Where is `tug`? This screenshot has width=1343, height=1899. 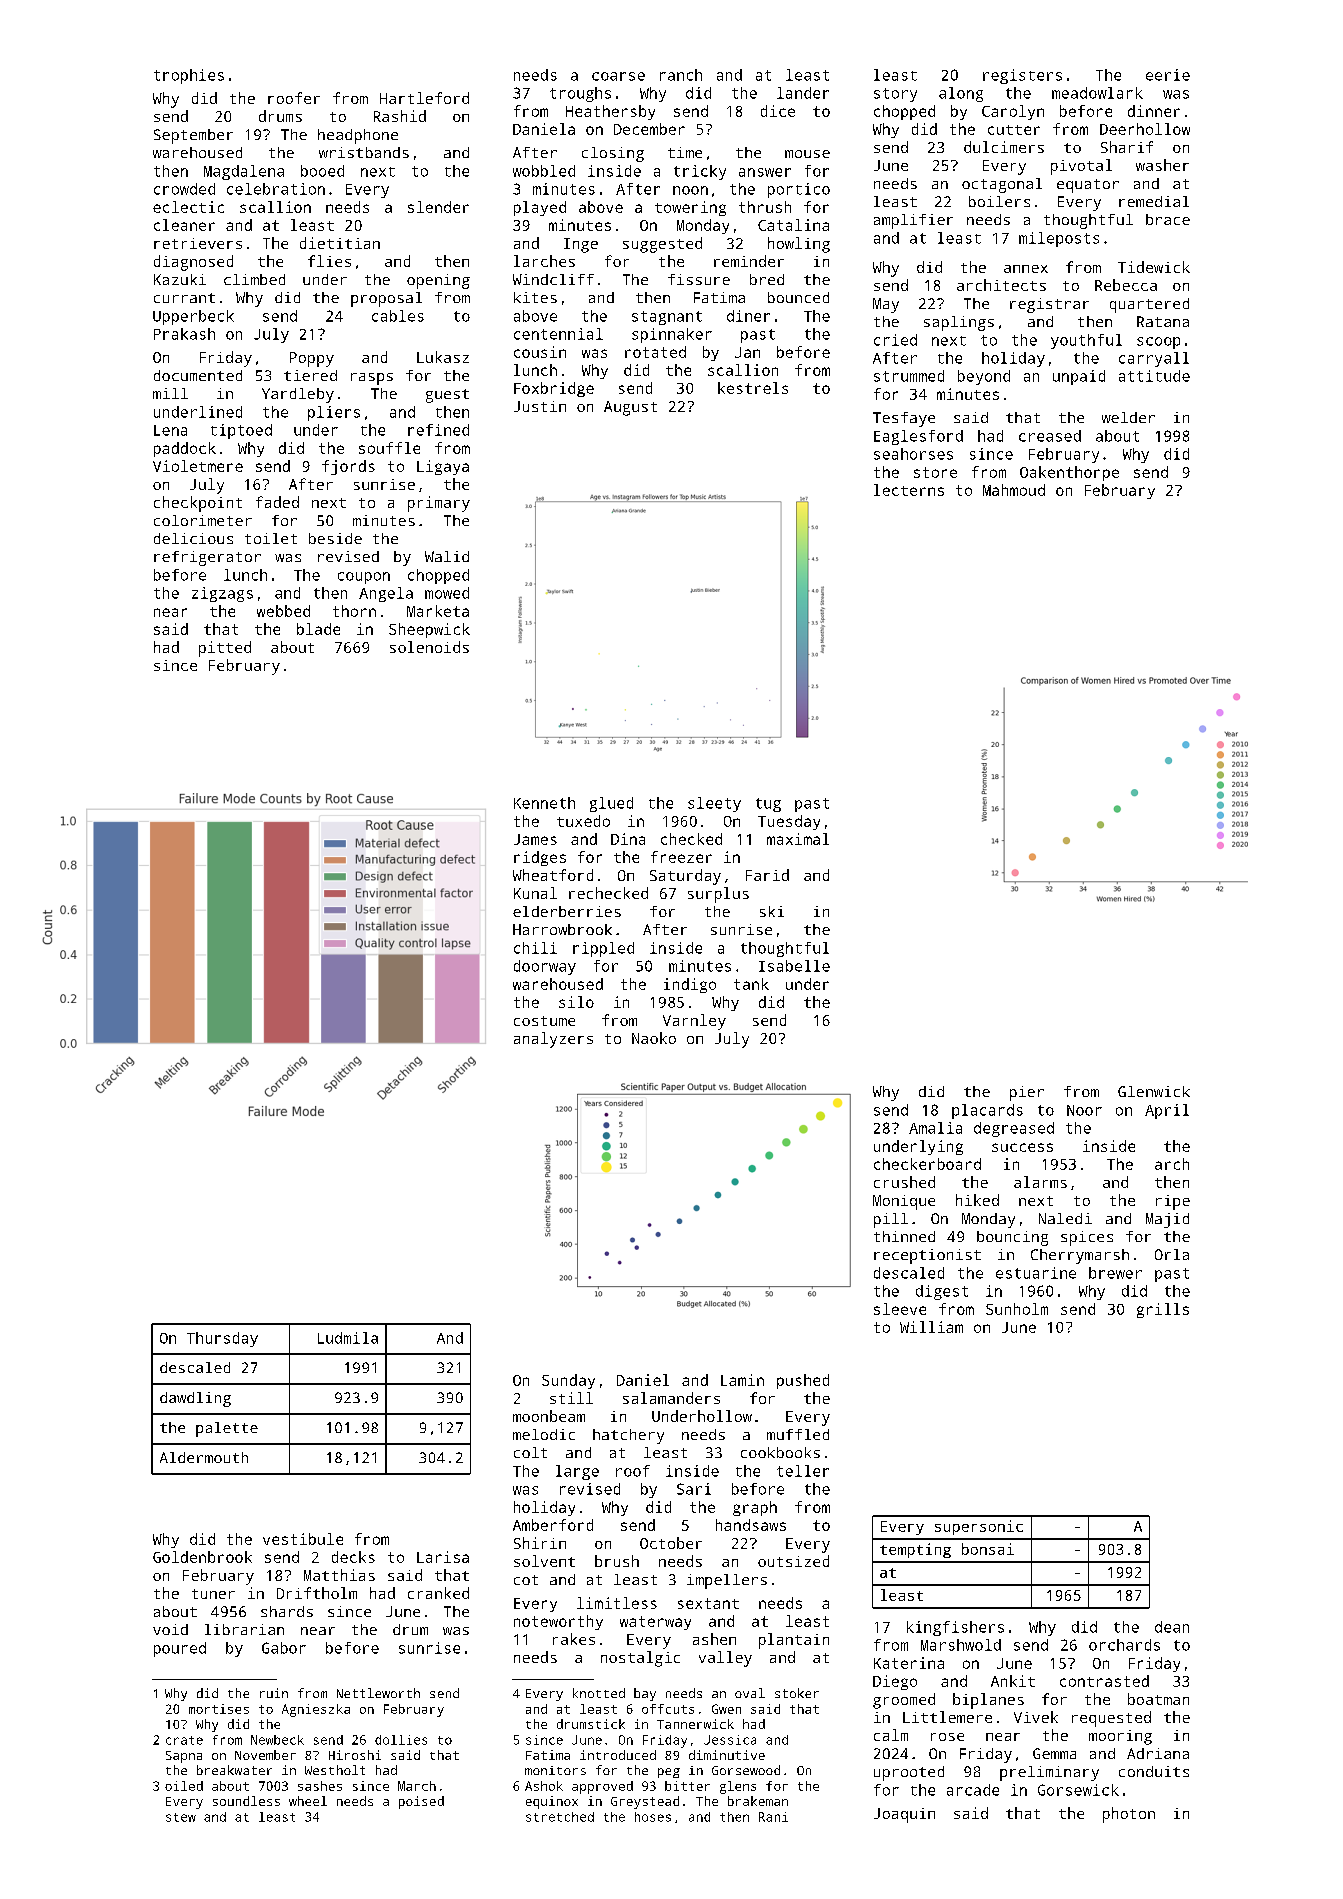
tug is located at coordinates (768, 805).
